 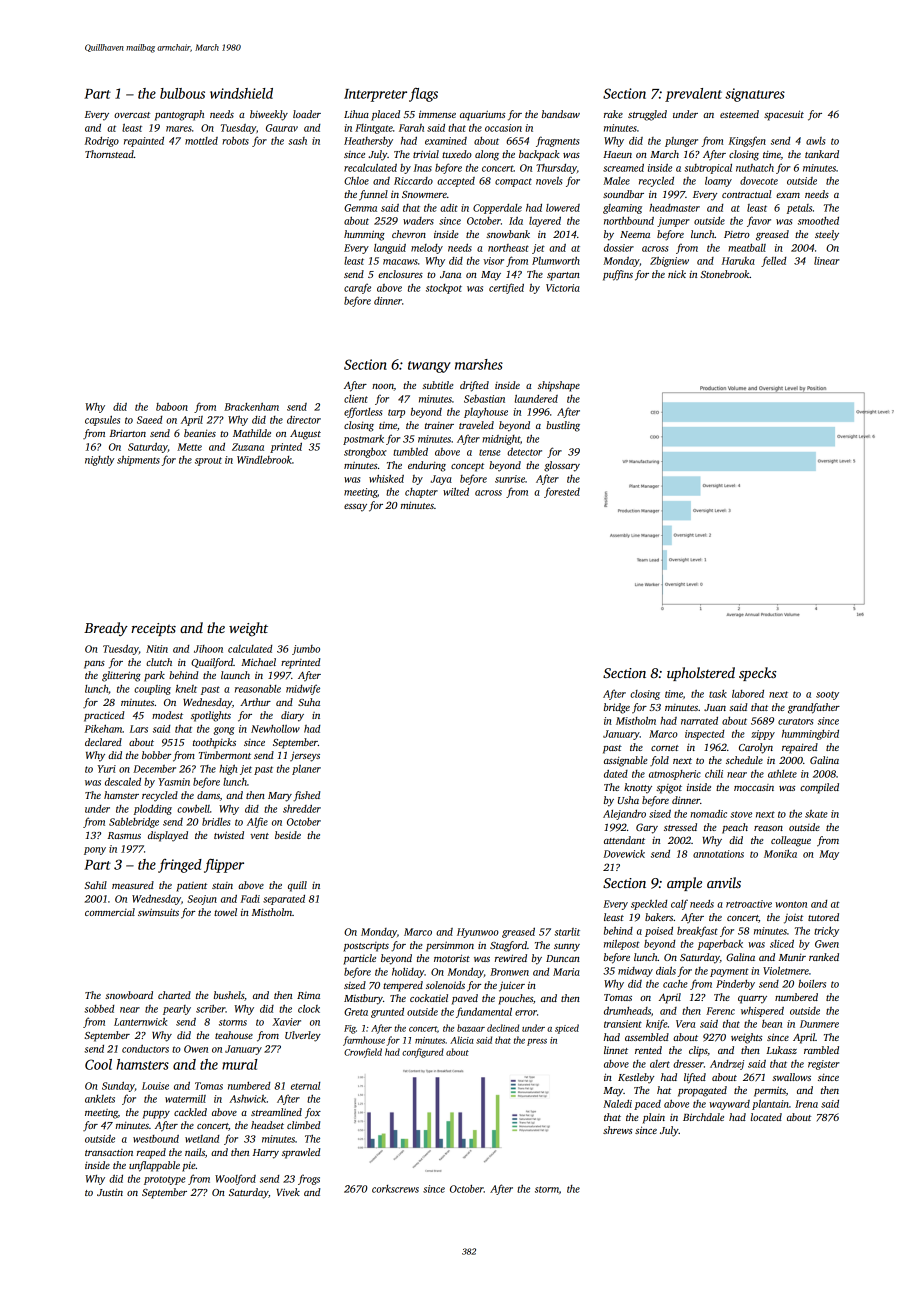 I want to click on corkscrews, so click(x=395, y=1189).
